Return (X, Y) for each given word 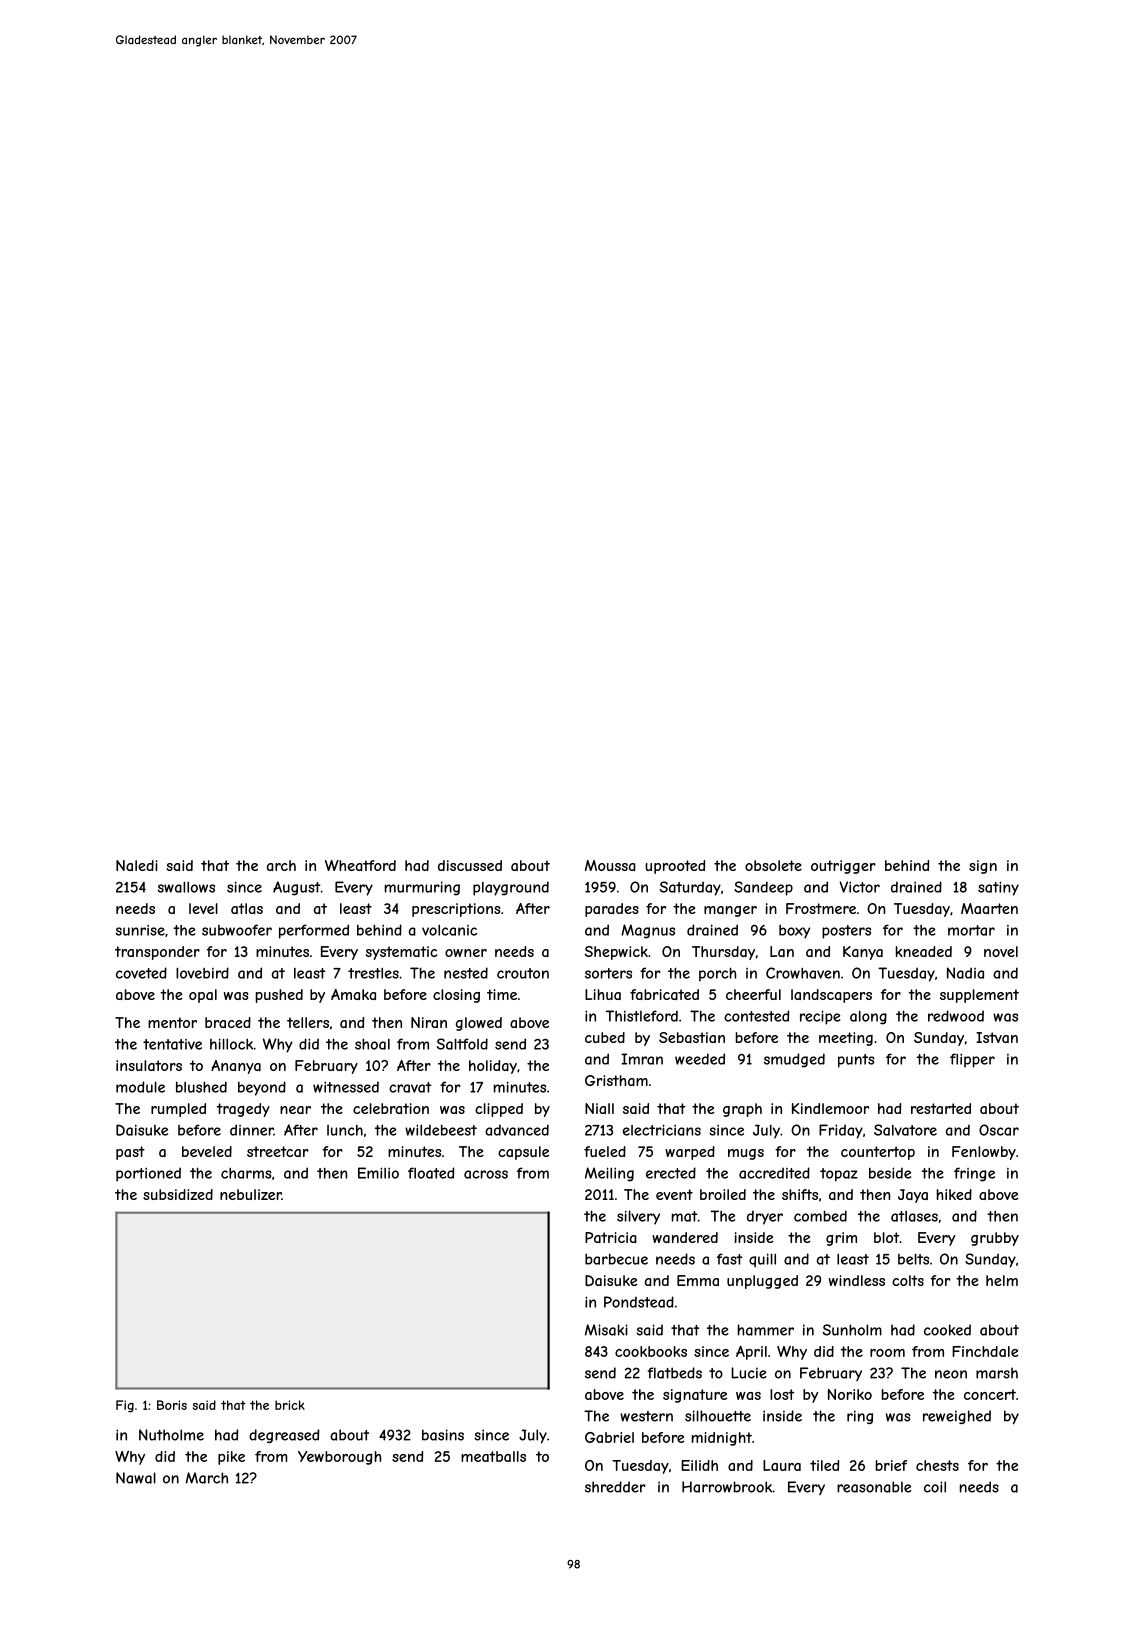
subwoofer (237, 930)
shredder (615, 1487)
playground (511, 888)
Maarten (989, 908)
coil (935, 1487)
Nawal (136, 1478)
